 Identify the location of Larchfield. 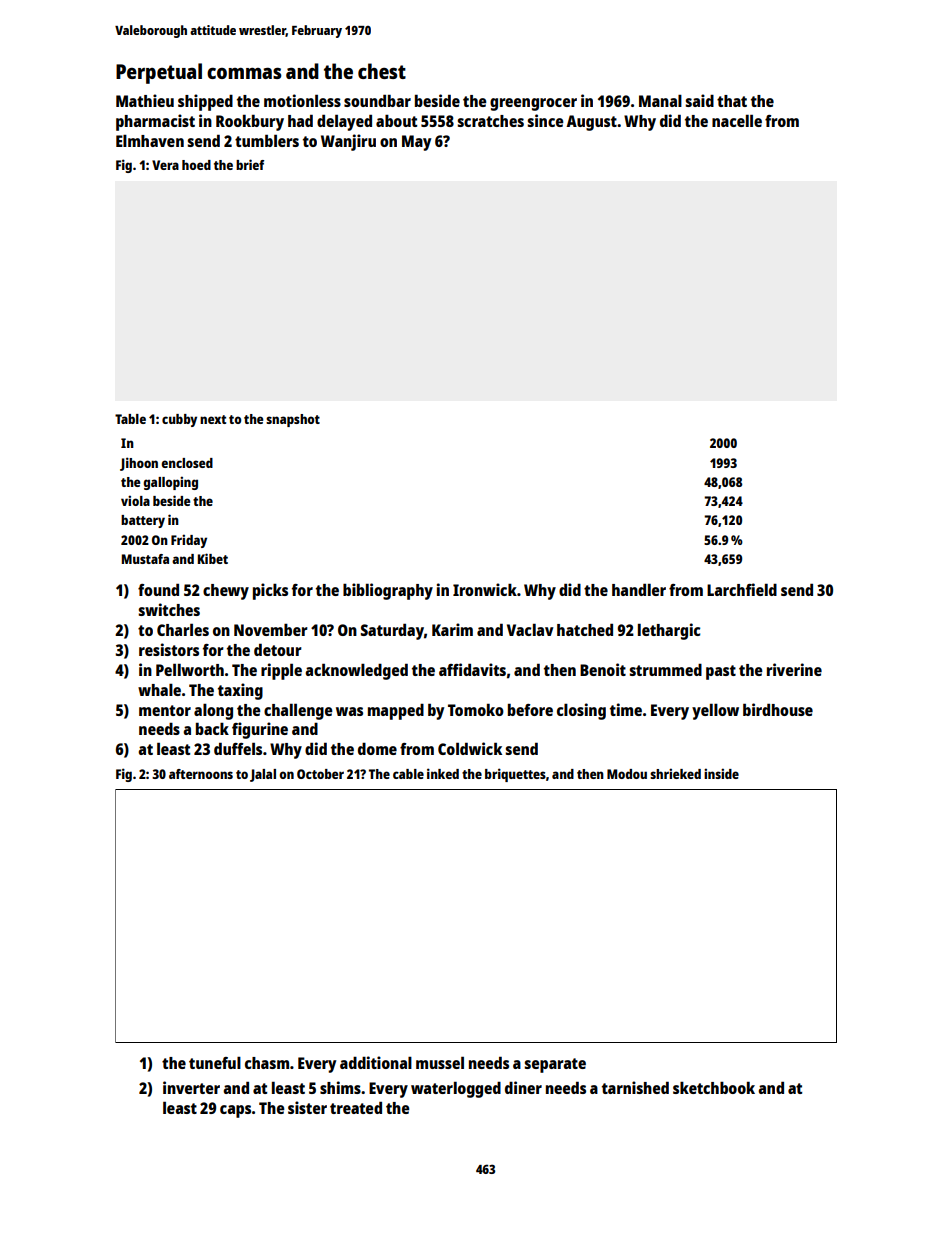
(742, 589).
